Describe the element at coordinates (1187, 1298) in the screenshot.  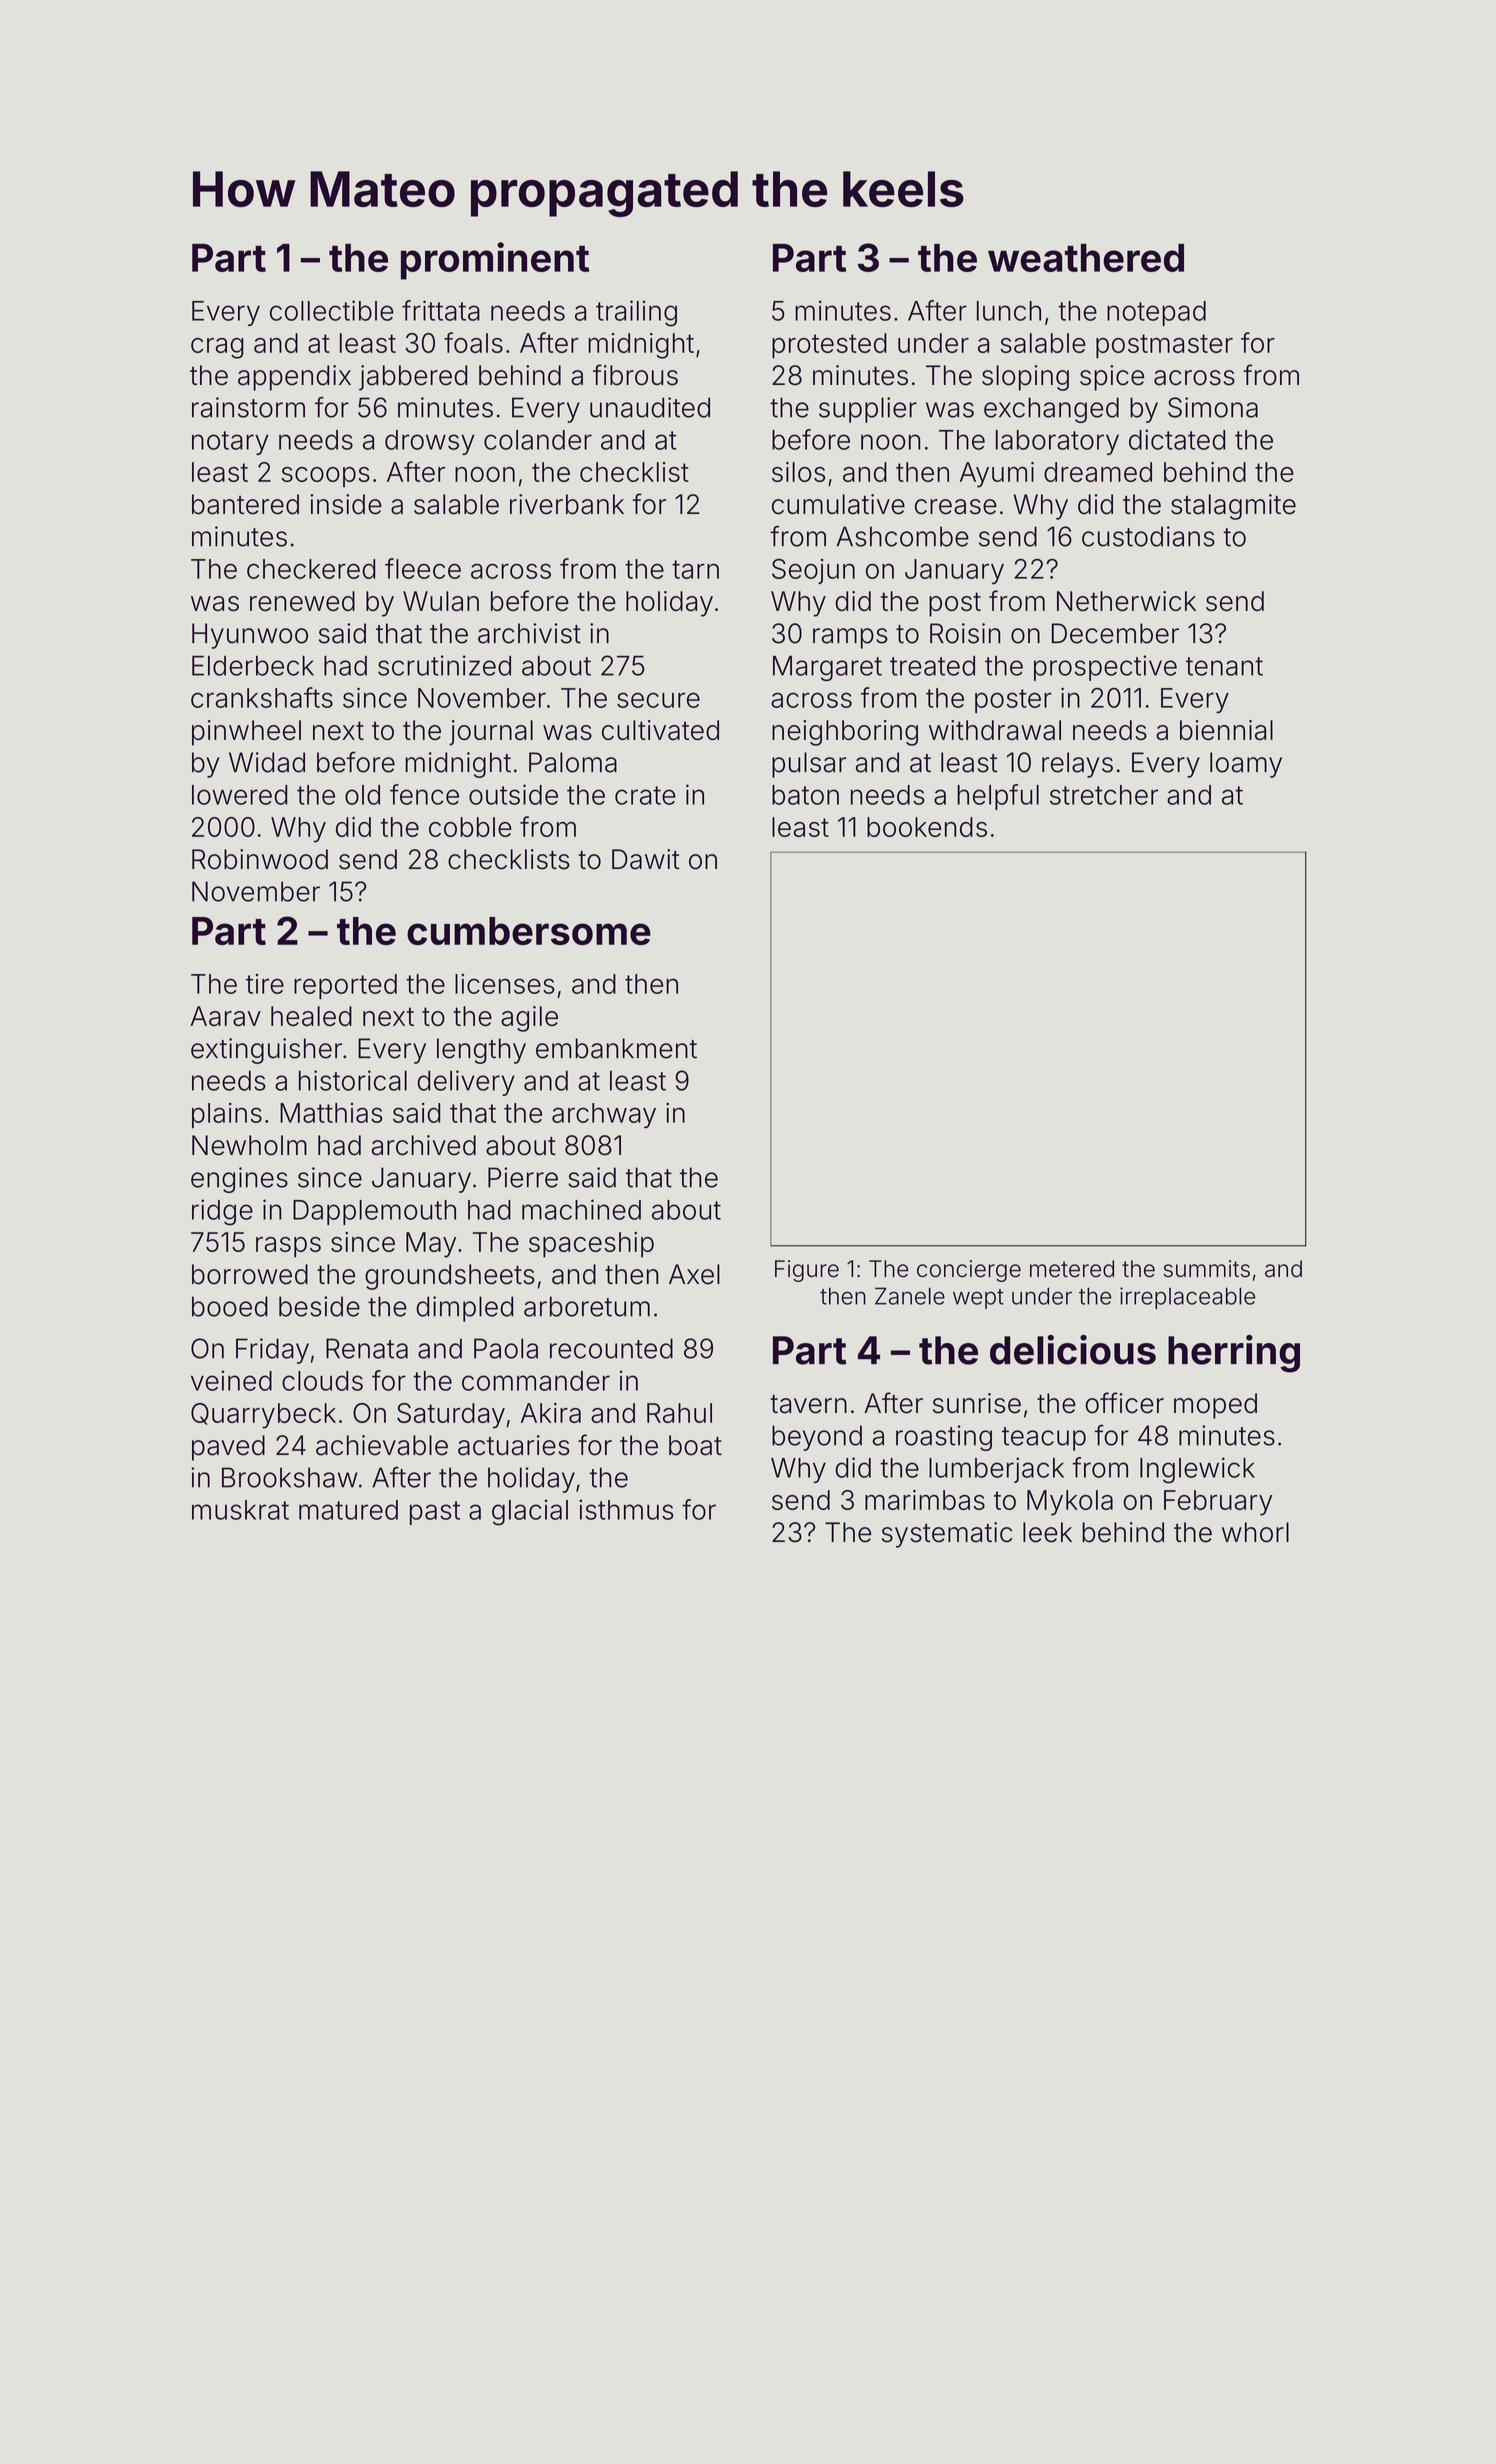
I see `irreplaceable` at that location.
